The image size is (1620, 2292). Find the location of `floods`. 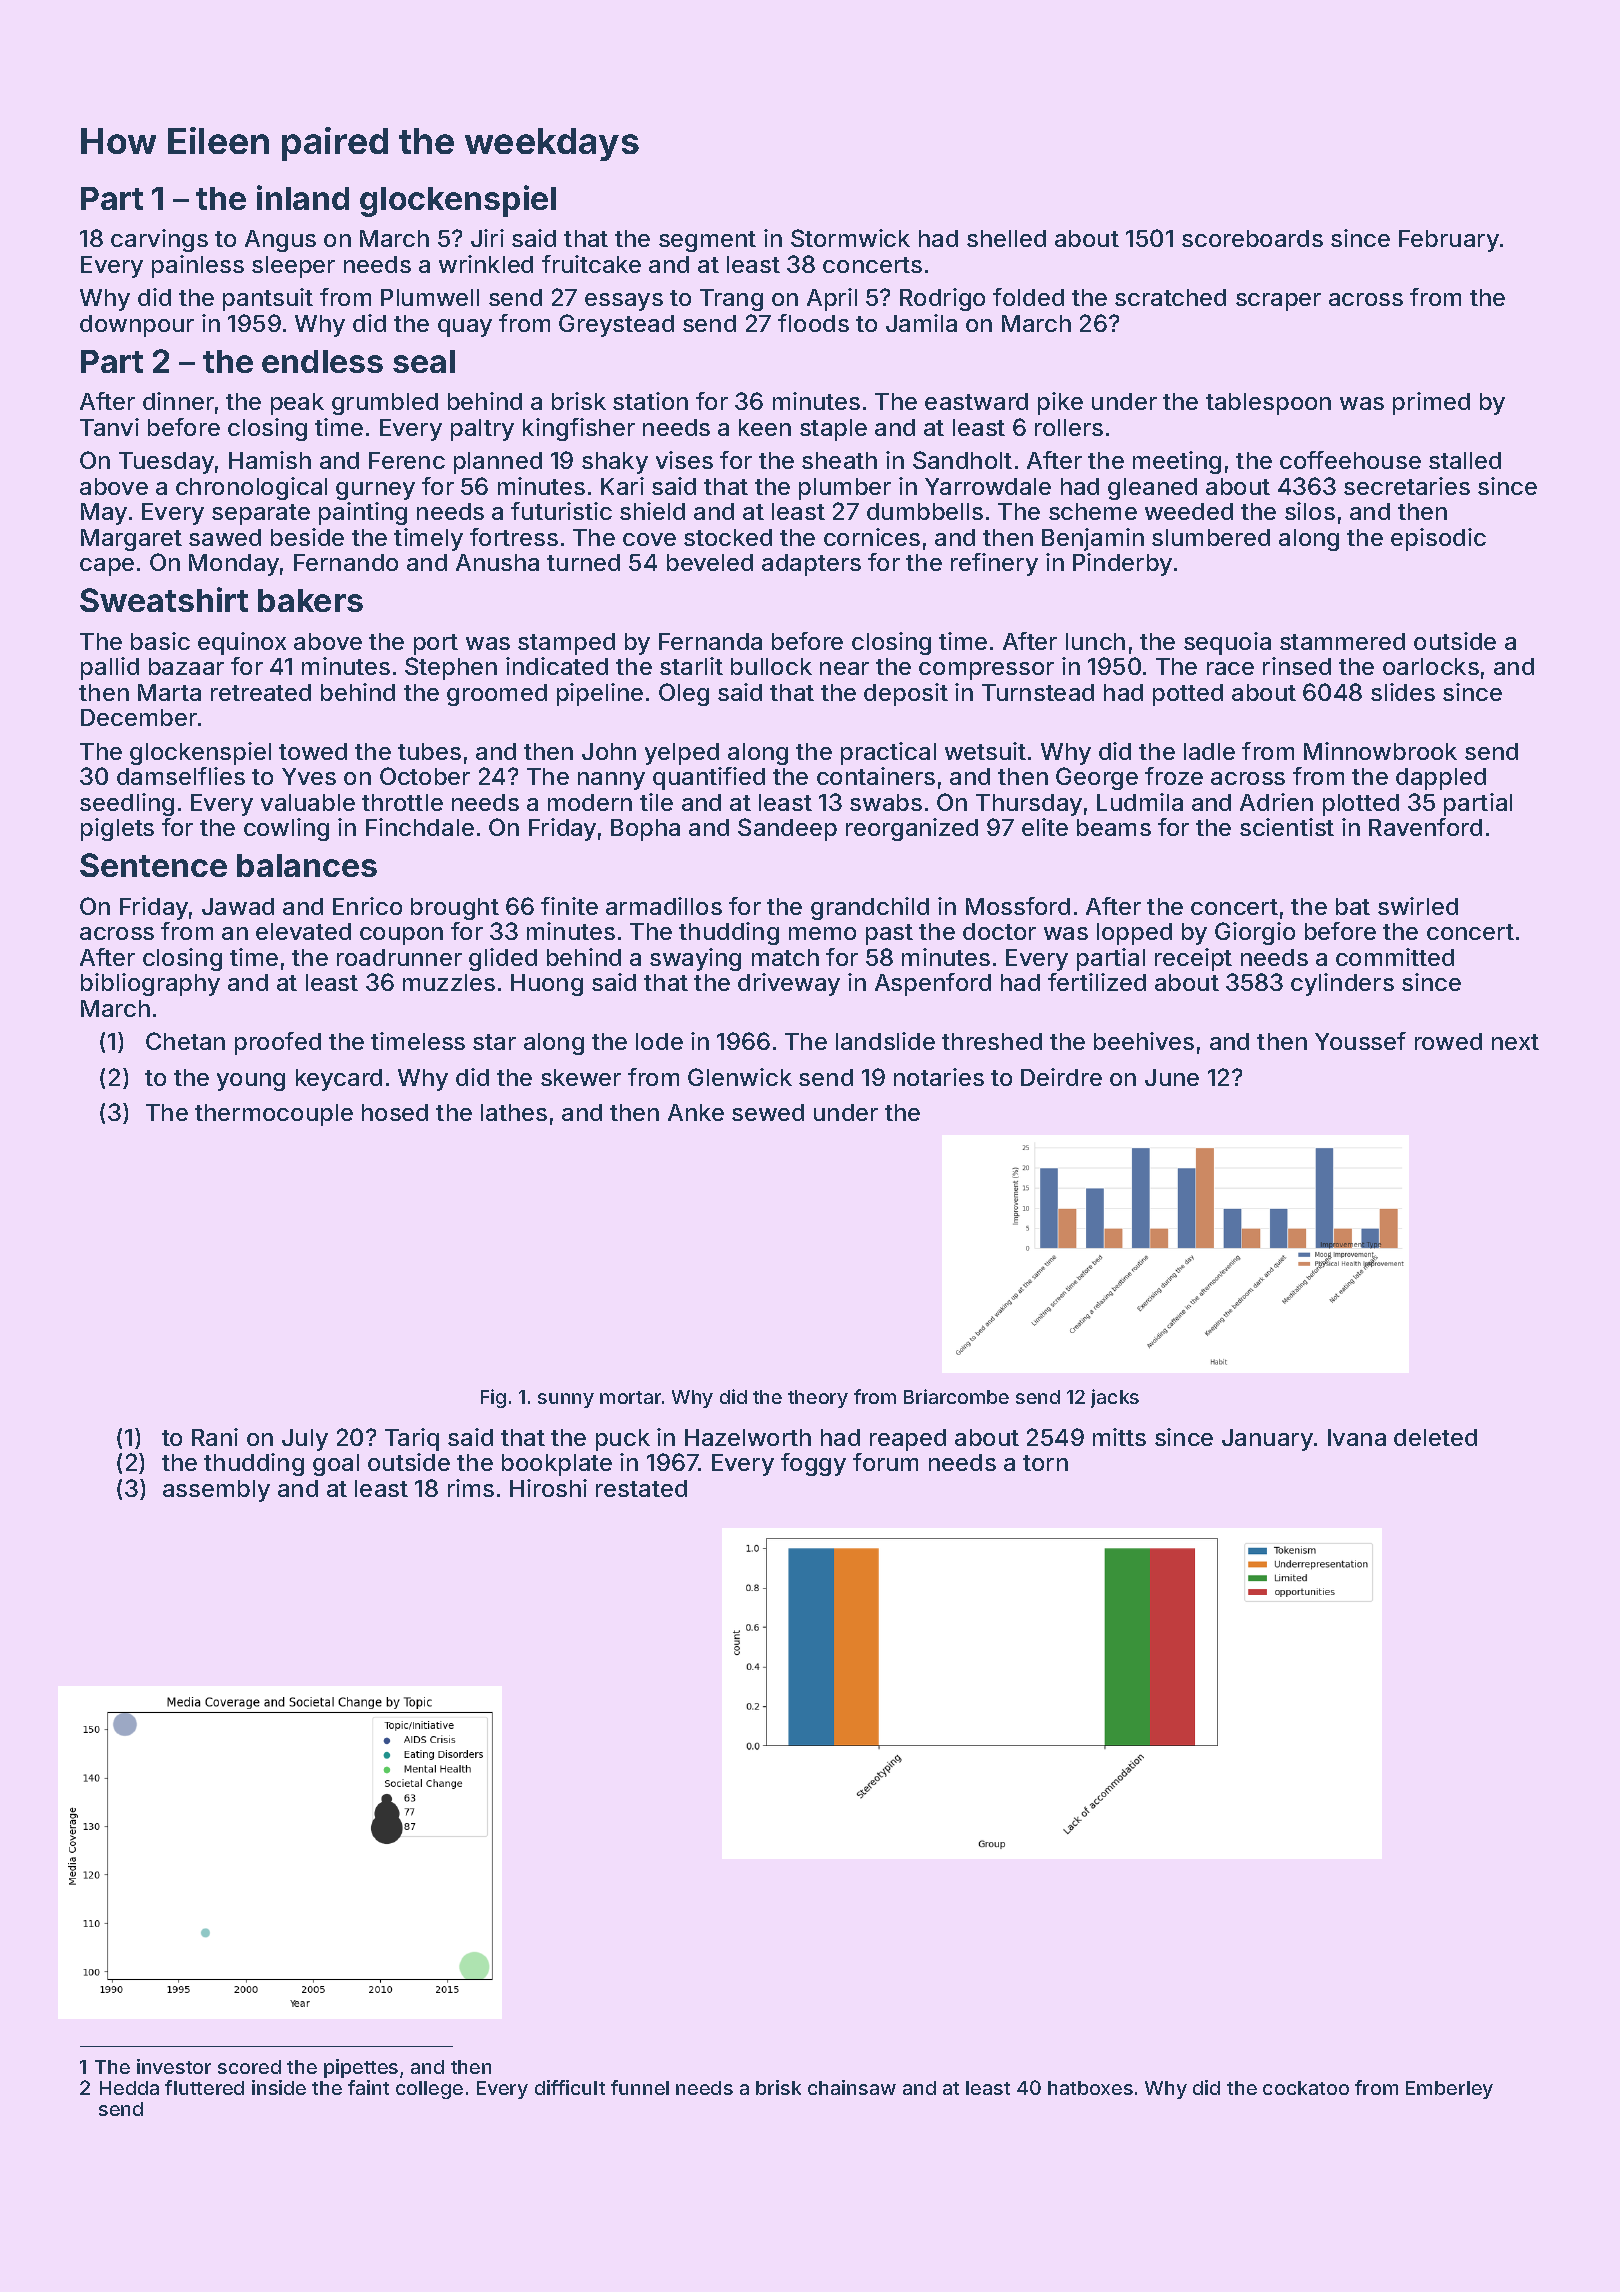

floods is located at coordinates (813, 323).
